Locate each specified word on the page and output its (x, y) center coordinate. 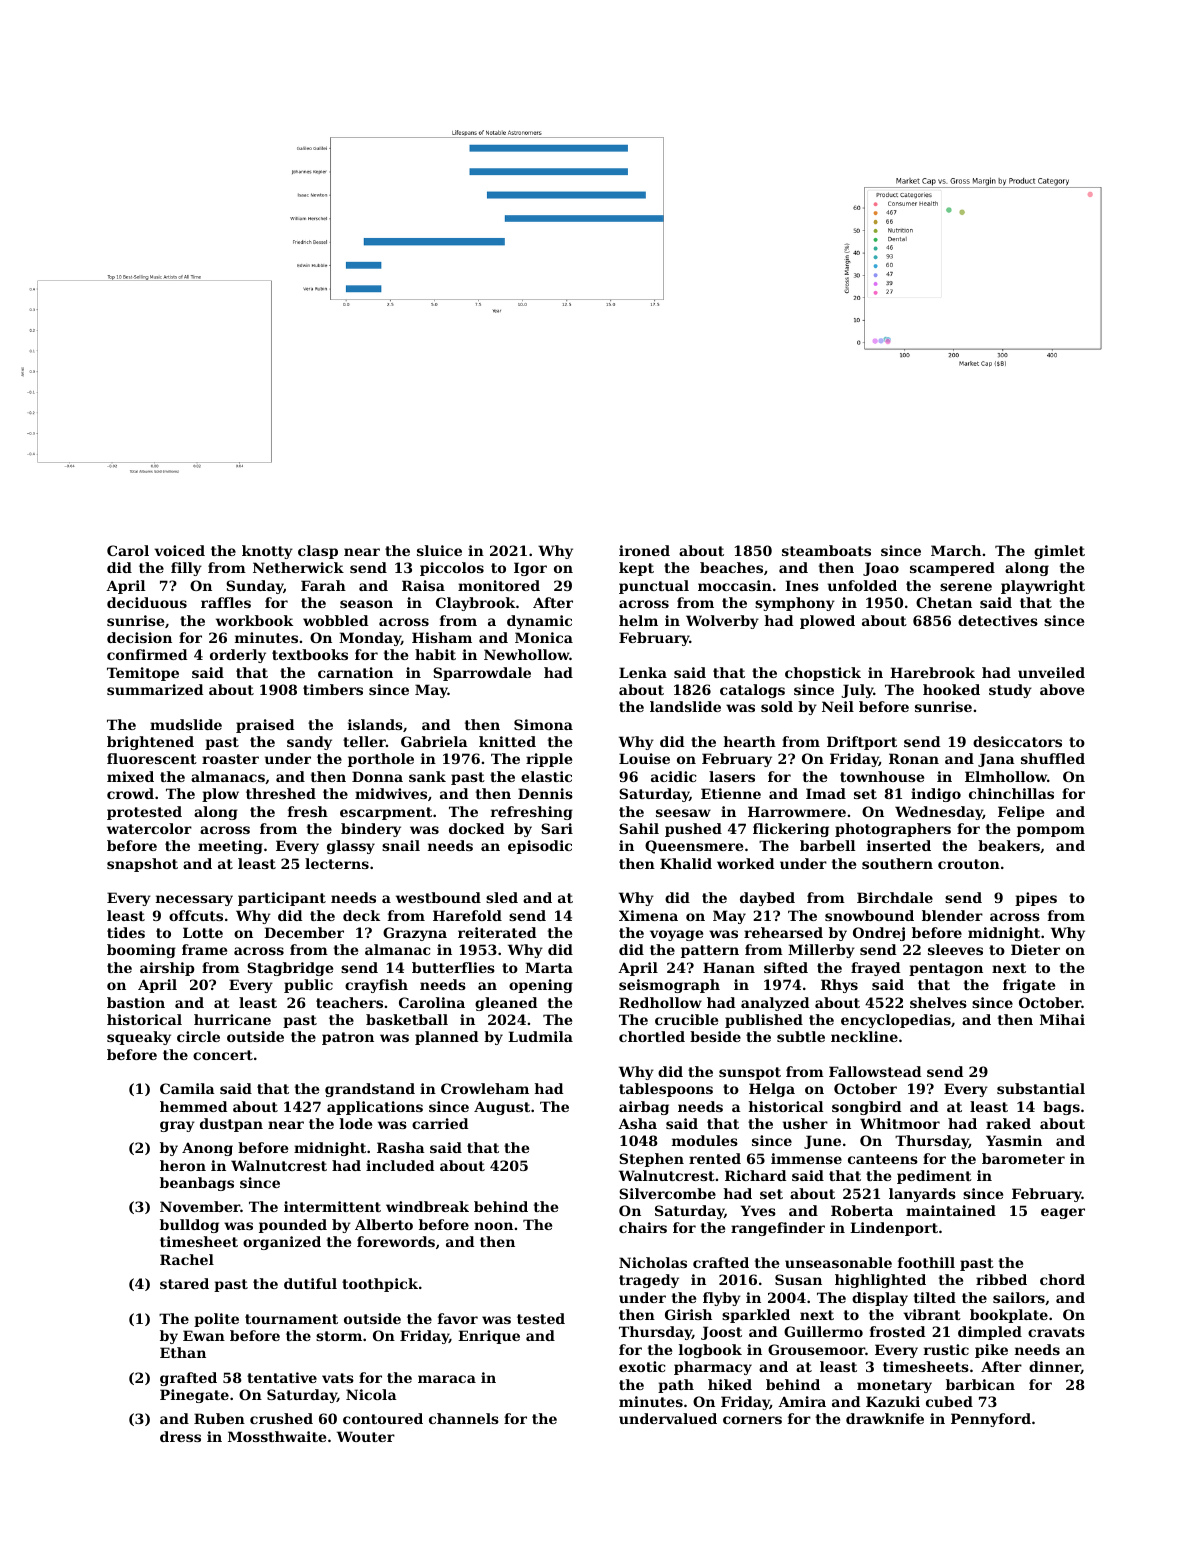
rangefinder (778, 1229)
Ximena (648, 915)
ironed (644, 550)
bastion (136, 1002)
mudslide (186, 724)
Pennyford (991, 1420)
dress (180, 1436)
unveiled (1051, 672)
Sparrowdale (482, 674)
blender (952, 915)
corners (752, 1420)
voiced (179, 550)
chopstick (823, 674)
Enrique (489, 1337)
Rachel (187, 1259)
